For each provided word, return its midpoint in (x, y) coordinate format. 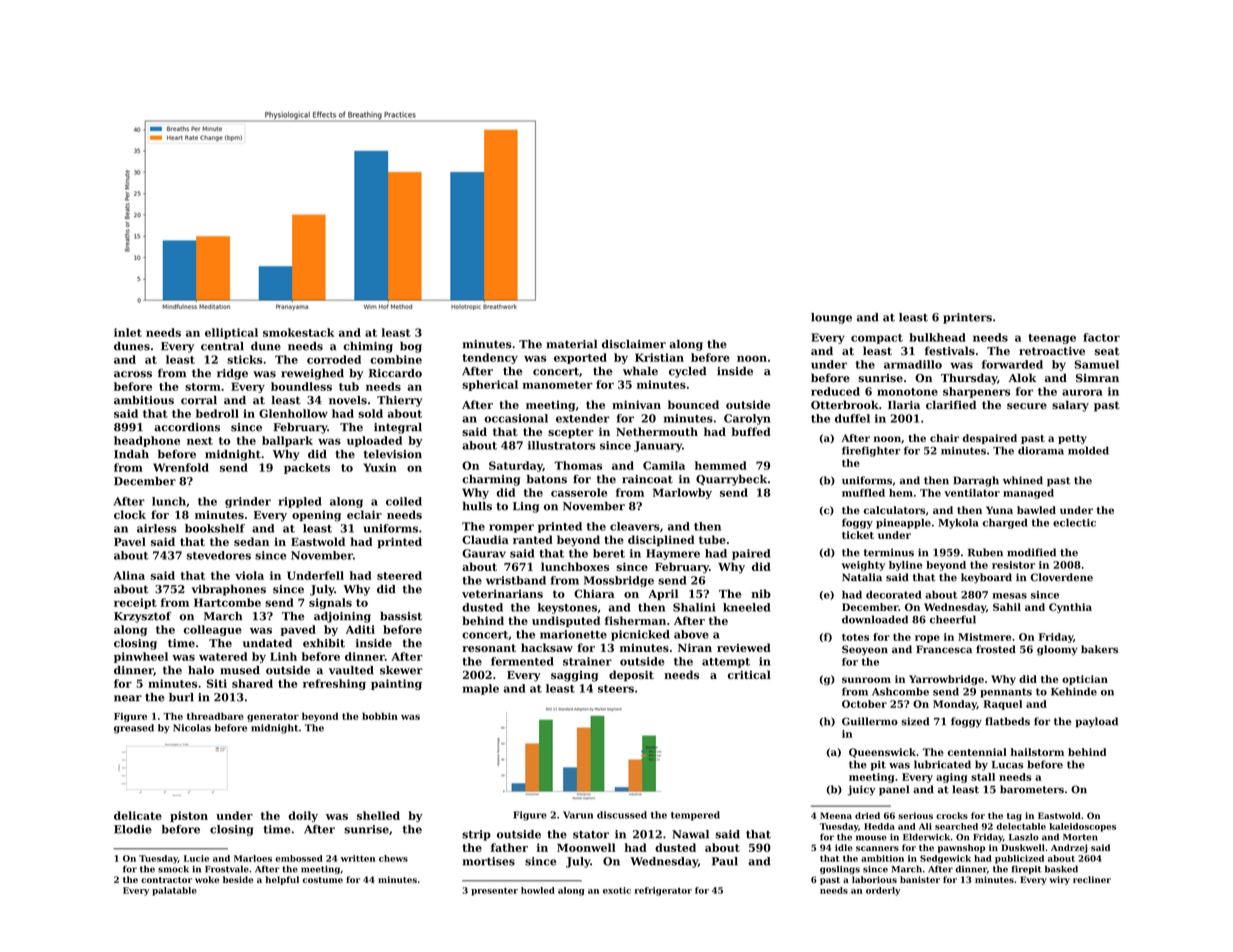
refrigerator (663, 891)
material (571, 344)
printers (967, 318)
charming (491, 480)
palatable (174, 891)
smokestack (299, 332)
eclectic (1074, 522)
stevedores (218, 555)
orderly (883, 891)
